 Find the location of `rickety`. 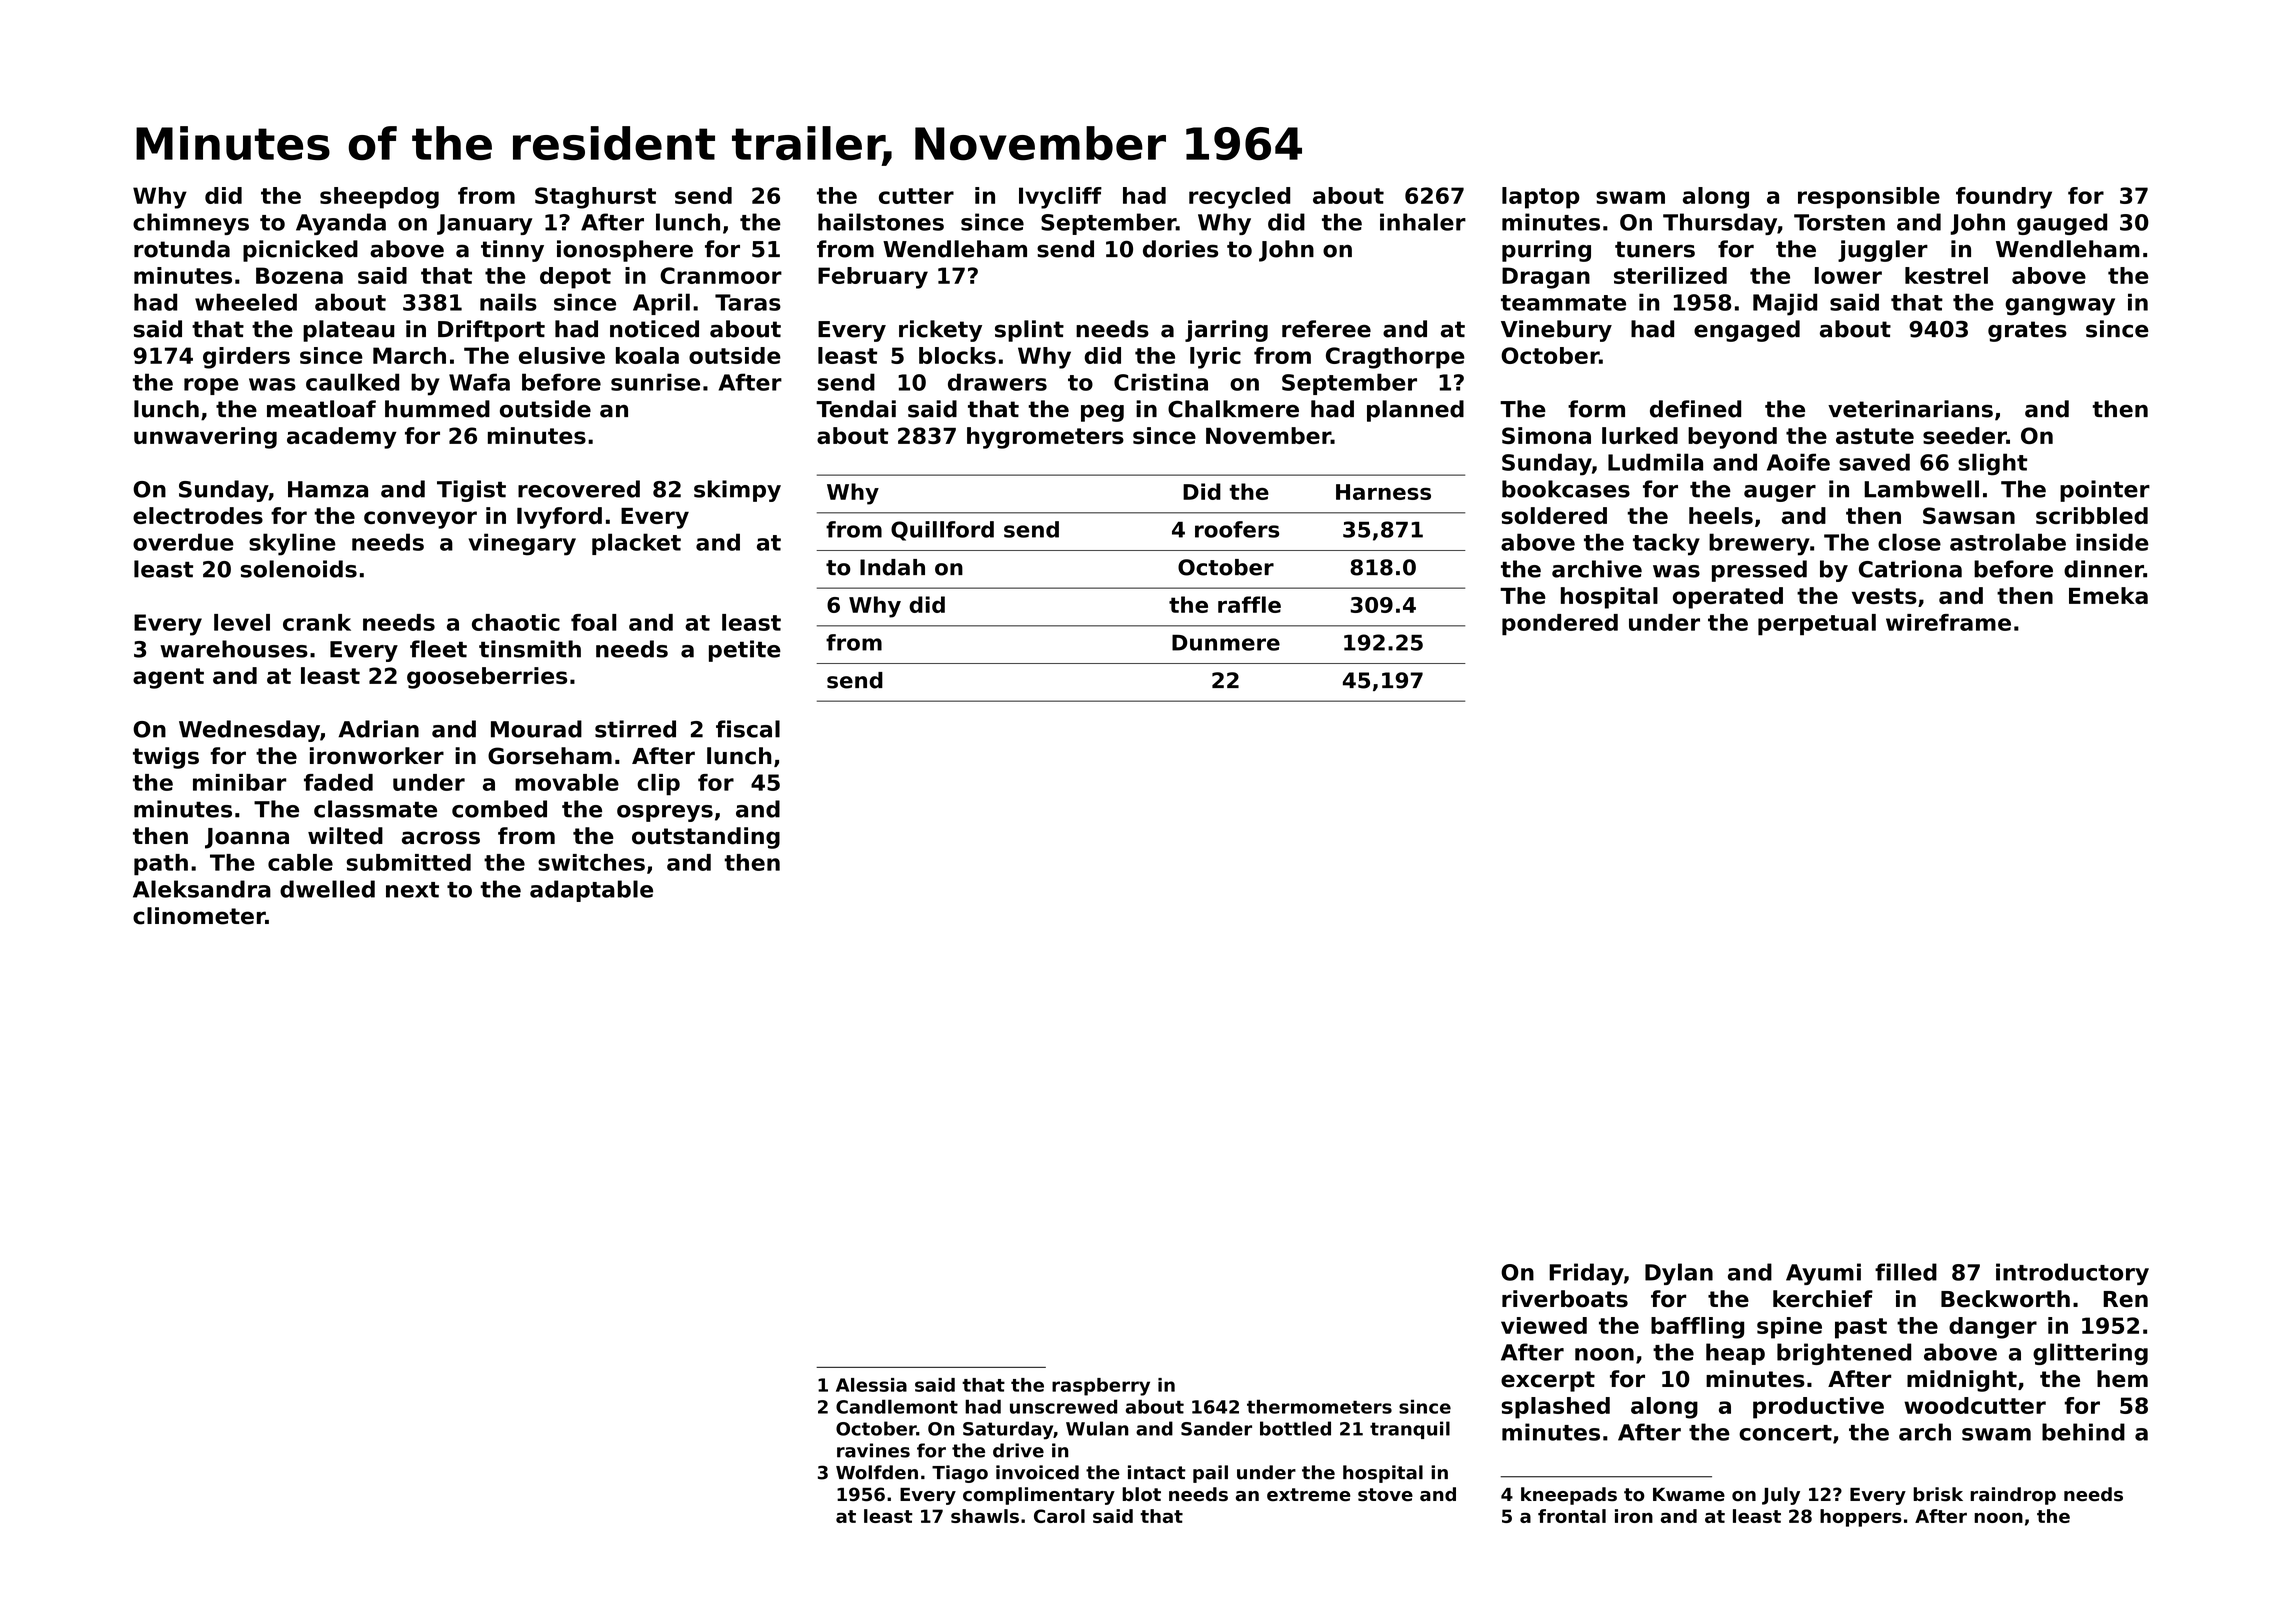

rickety is located at coordinates (940, 331).
